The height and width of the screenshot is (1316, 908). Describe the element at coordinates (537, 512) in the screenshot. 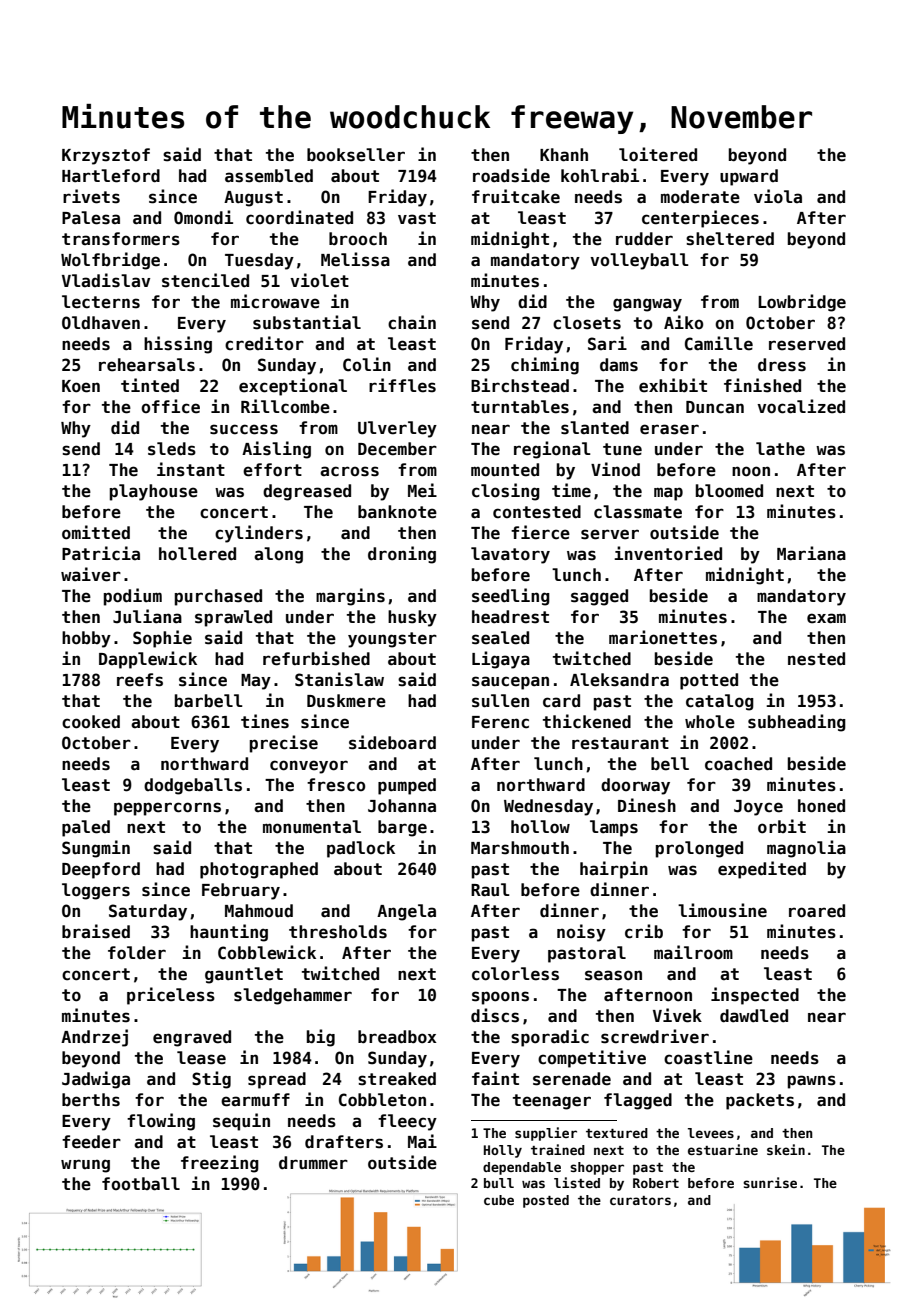

I see `contested` at that location.
